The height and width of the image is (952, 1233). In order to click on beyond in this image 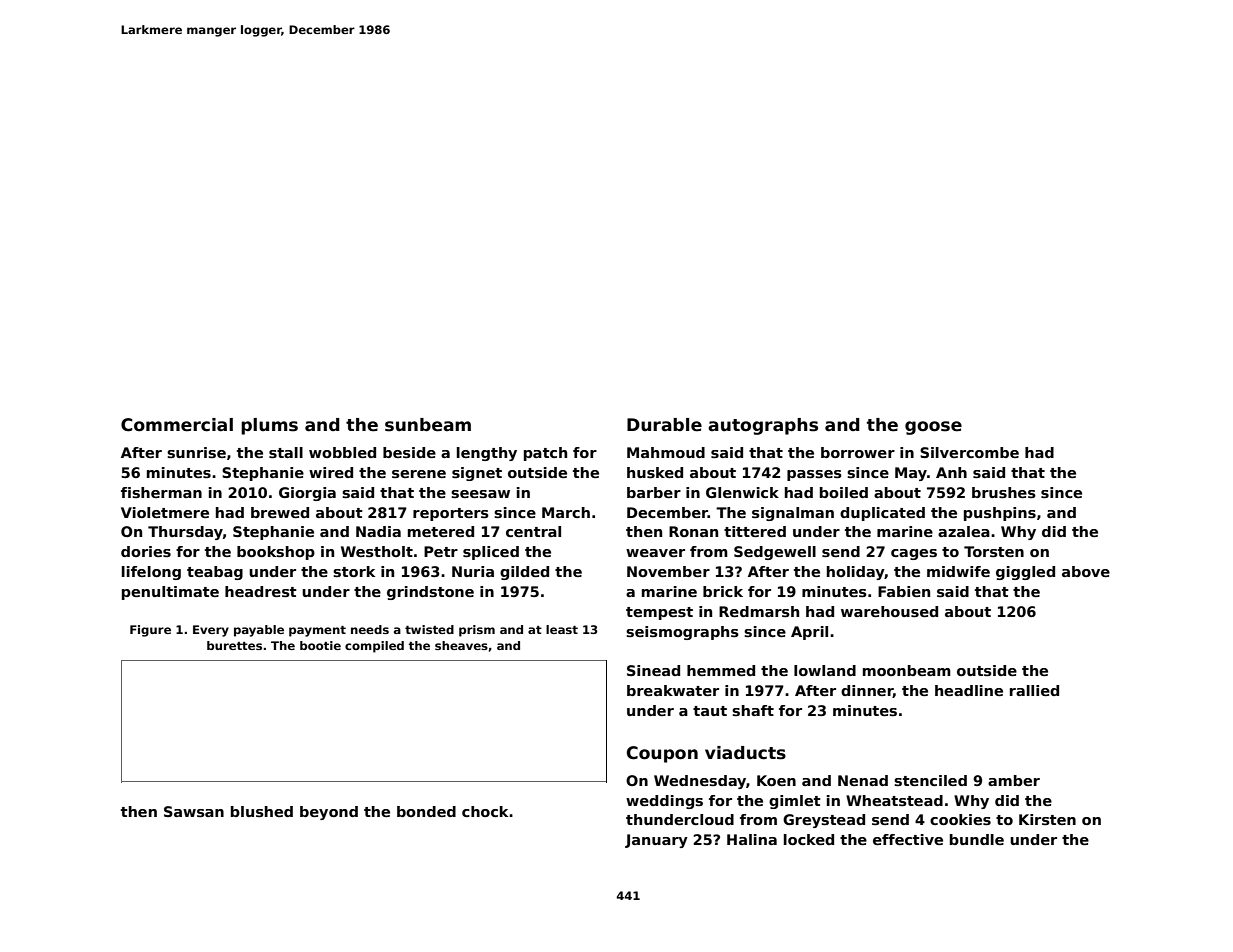, I will do `click(329, 813)`.
